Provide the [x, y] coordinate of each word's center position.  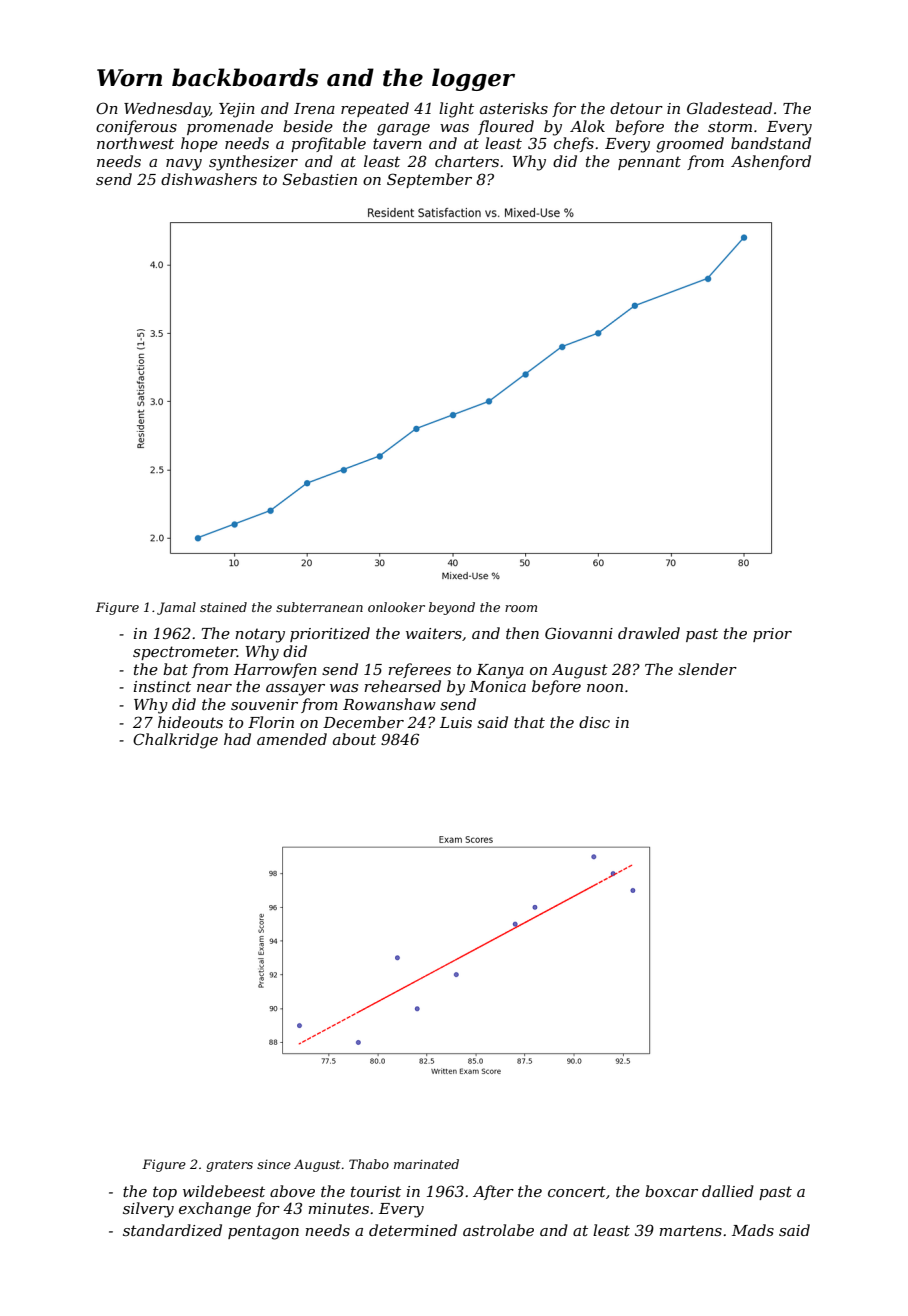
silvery [148, 1210]
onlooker [396, 607]
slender [707, 669]
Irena [314, 108]
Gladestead [729, 108]
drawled [649, 633]
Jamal [176, 608]
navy [184, 165]
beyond [452, 608]
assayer [295, 690]
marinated [426, 1164]
